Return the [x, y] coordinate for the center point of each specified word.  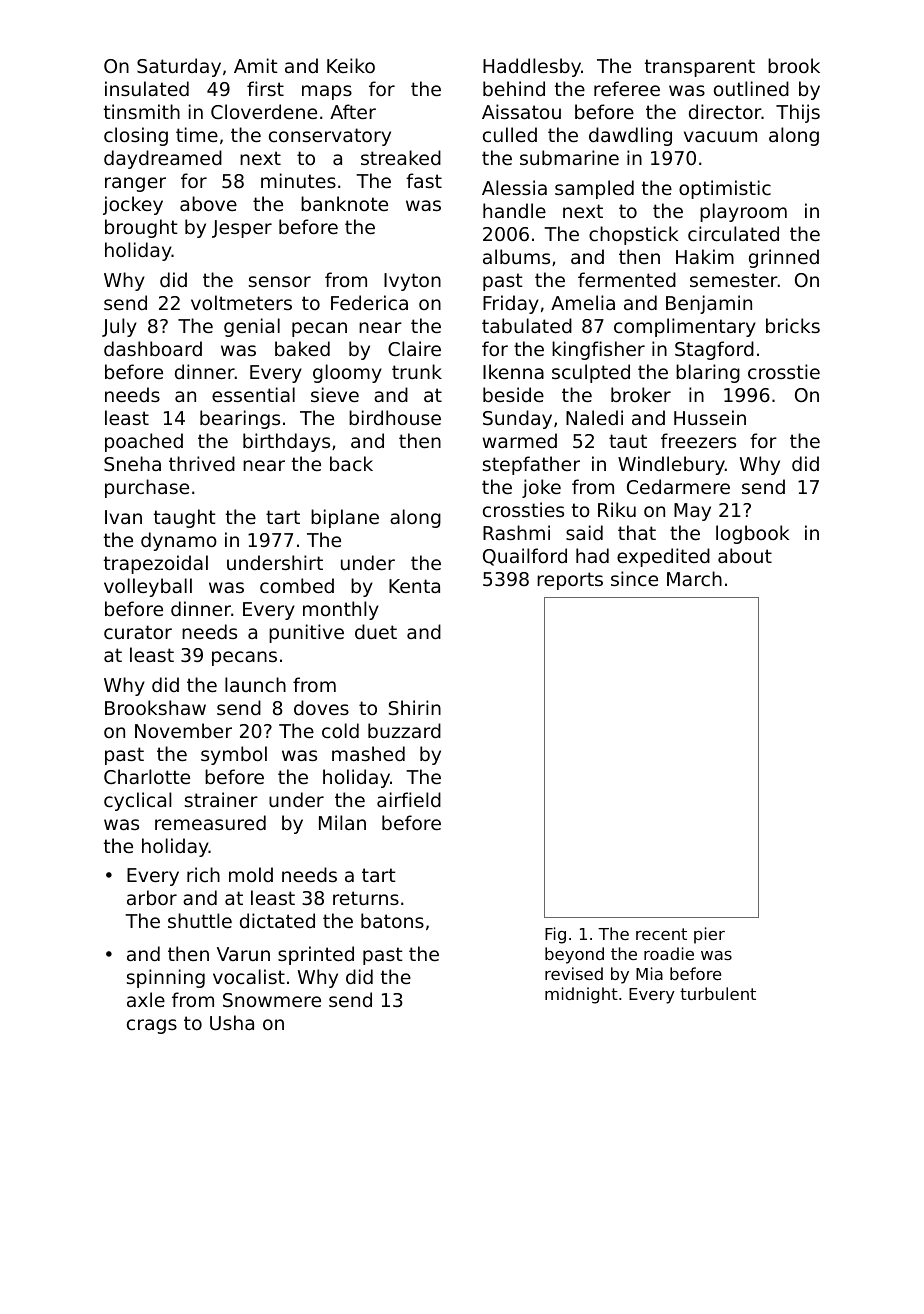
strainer [221, 799]
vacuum [720, 136]
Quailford [525, 557]
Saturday [179, 67]
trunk [417, 371]
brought [141, 228]
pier [709, 935]
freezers [698, 440]
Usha [232, 1022]
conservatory [330, 137]
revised [574, 973]
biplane [345, 518]
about [745, 555]
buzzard [404, 730]
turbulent [718, 993]
